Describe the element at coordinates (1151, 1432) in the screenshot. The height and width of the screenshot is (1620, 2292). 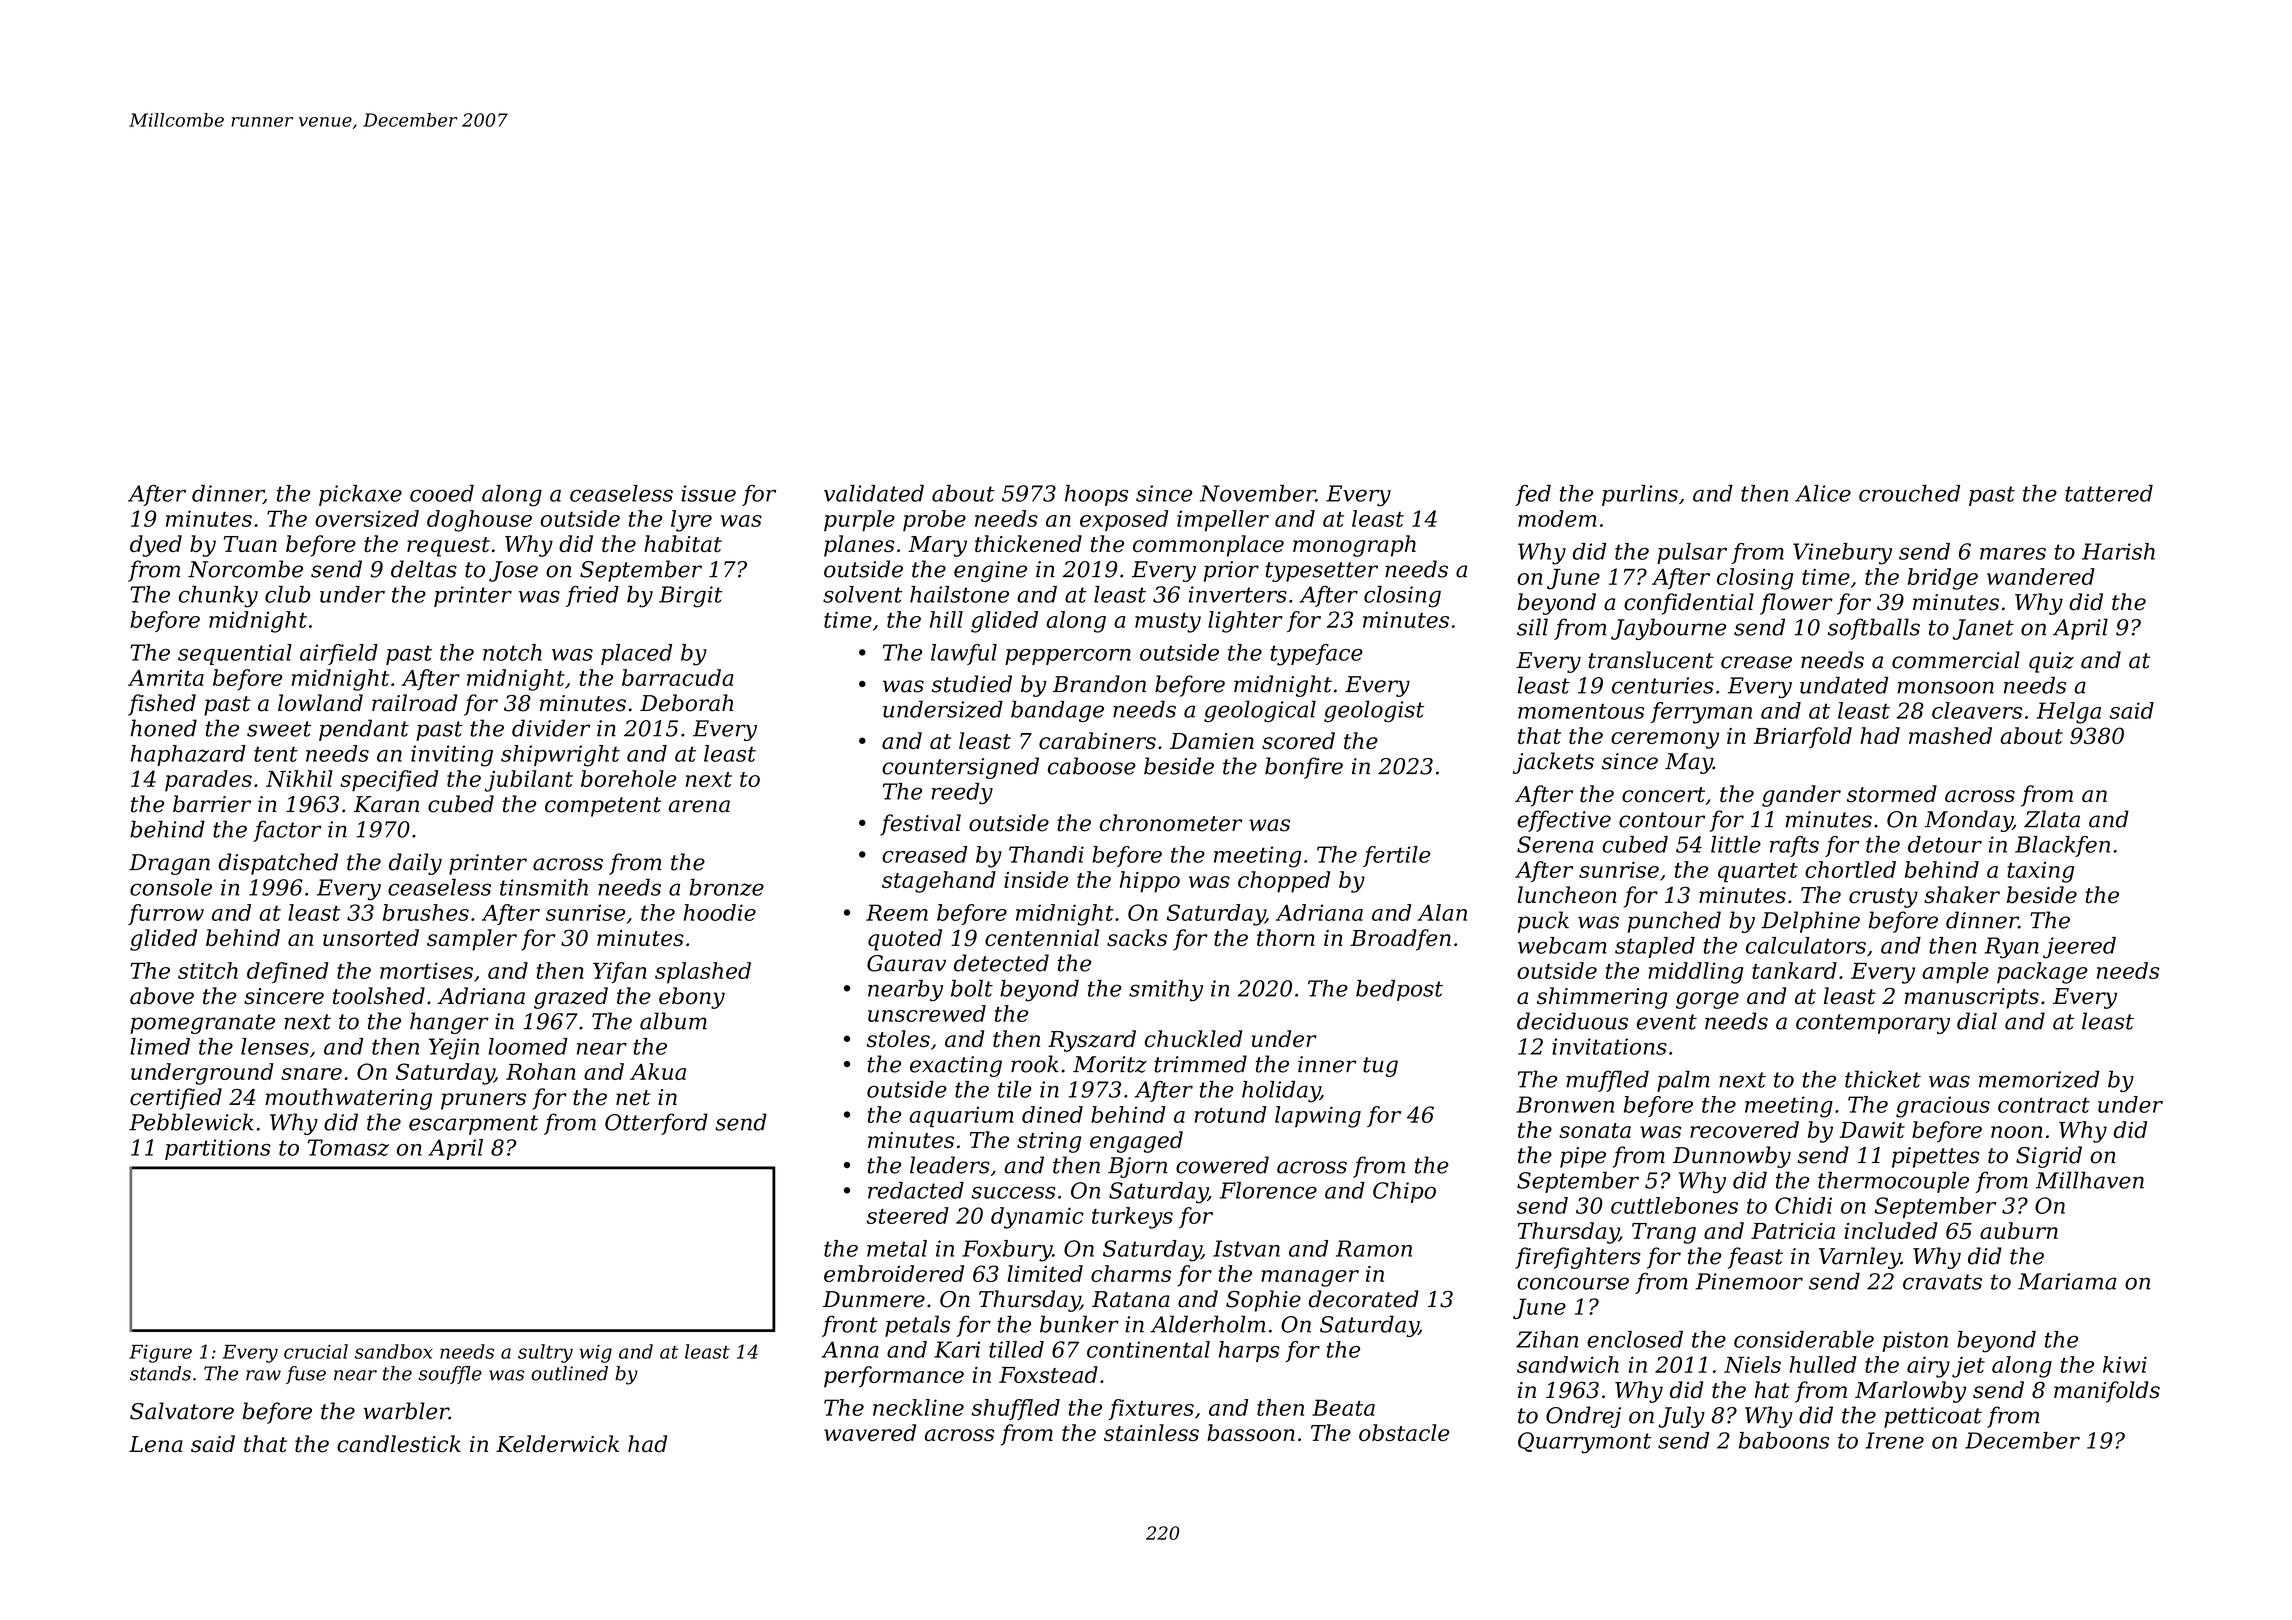
I see `stainless` at that location.
